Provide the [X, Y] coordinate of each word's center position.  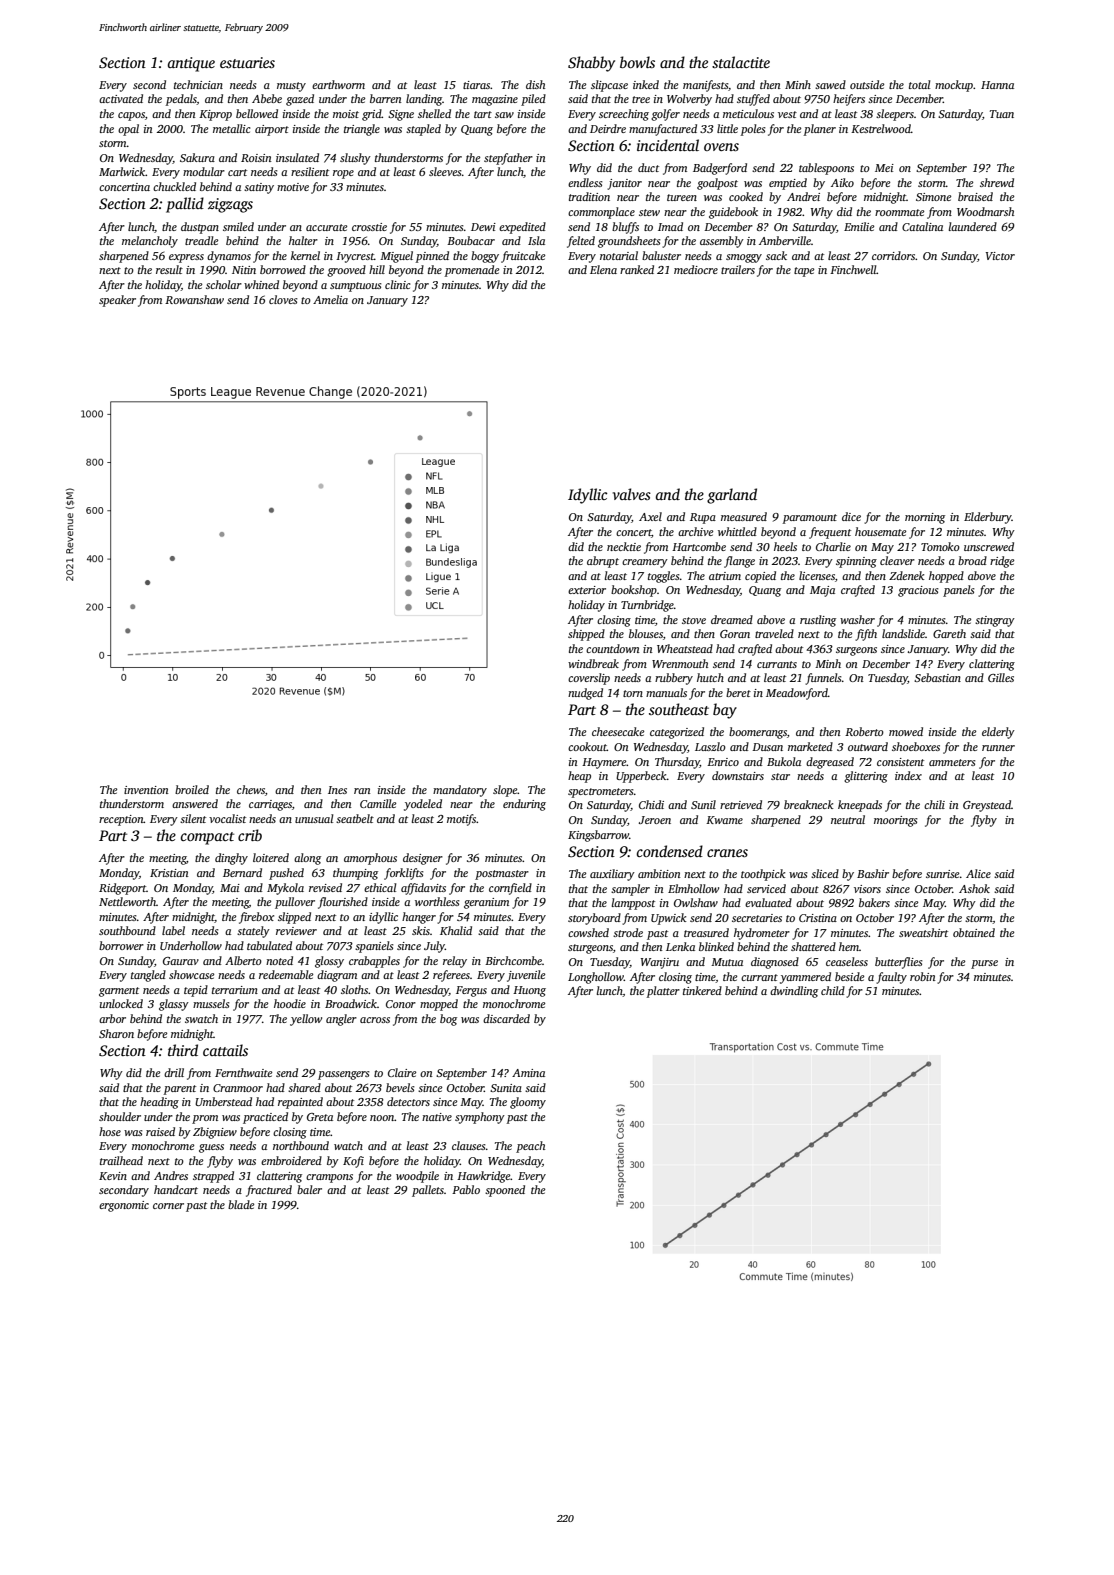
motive [293, 187]
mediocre [696, 269]
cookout [587, 746]
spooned [505, 1191]
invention [146, 790]
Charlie [833, 546]
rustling [818, 621]
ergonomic [124, 1206]
